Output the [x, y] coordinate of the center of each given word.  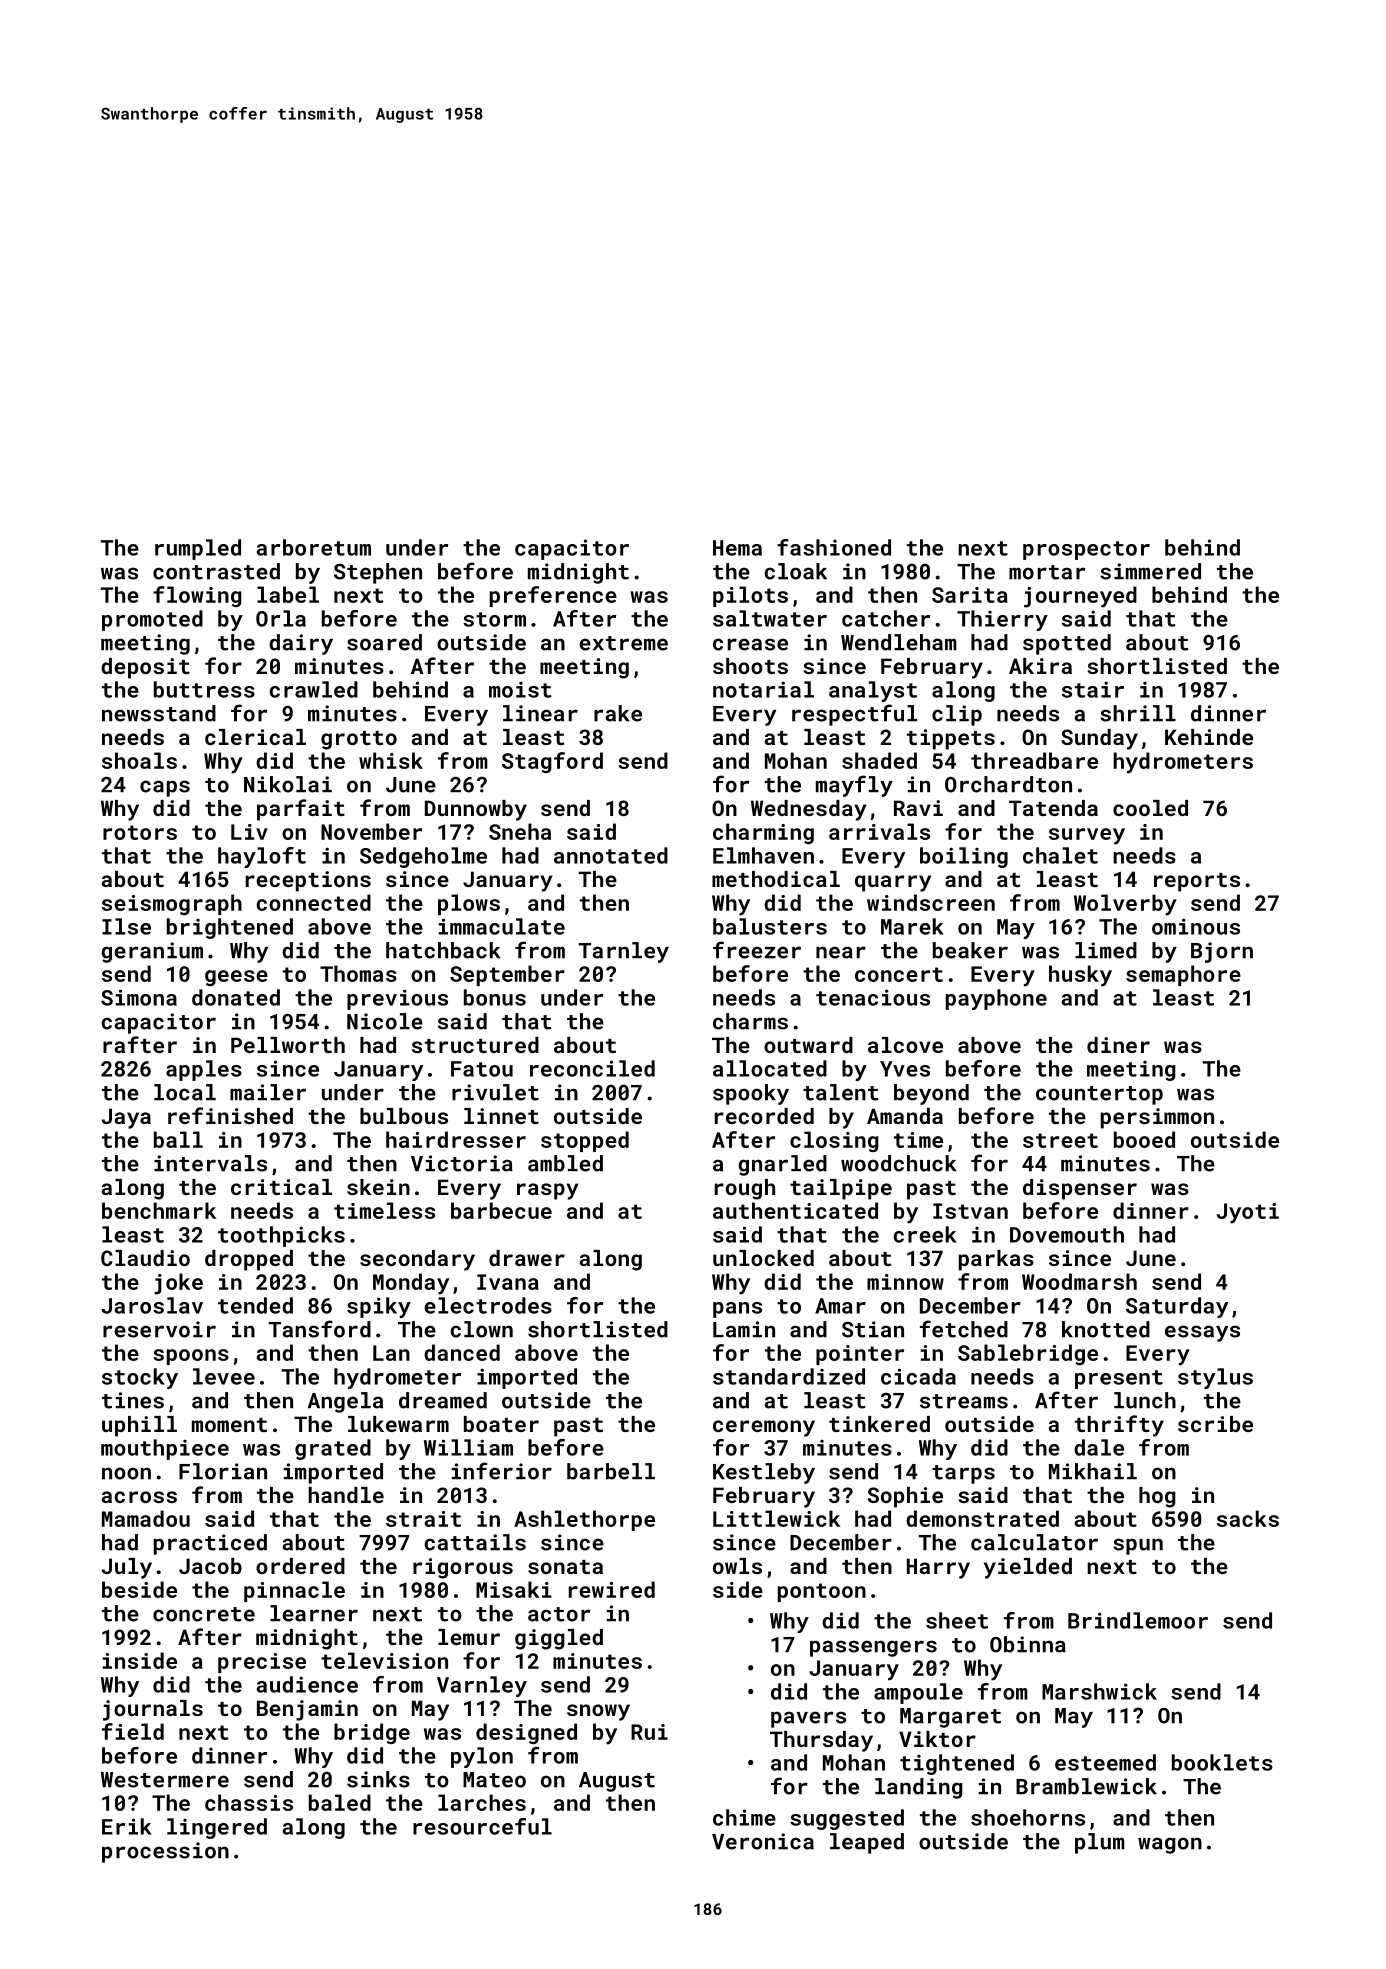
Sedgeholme [423, 857]
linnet [501, 1116]
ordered [300, 1566]
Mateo [494, 1780]
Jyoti [1248, 1213]
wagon [1170, 1845]
